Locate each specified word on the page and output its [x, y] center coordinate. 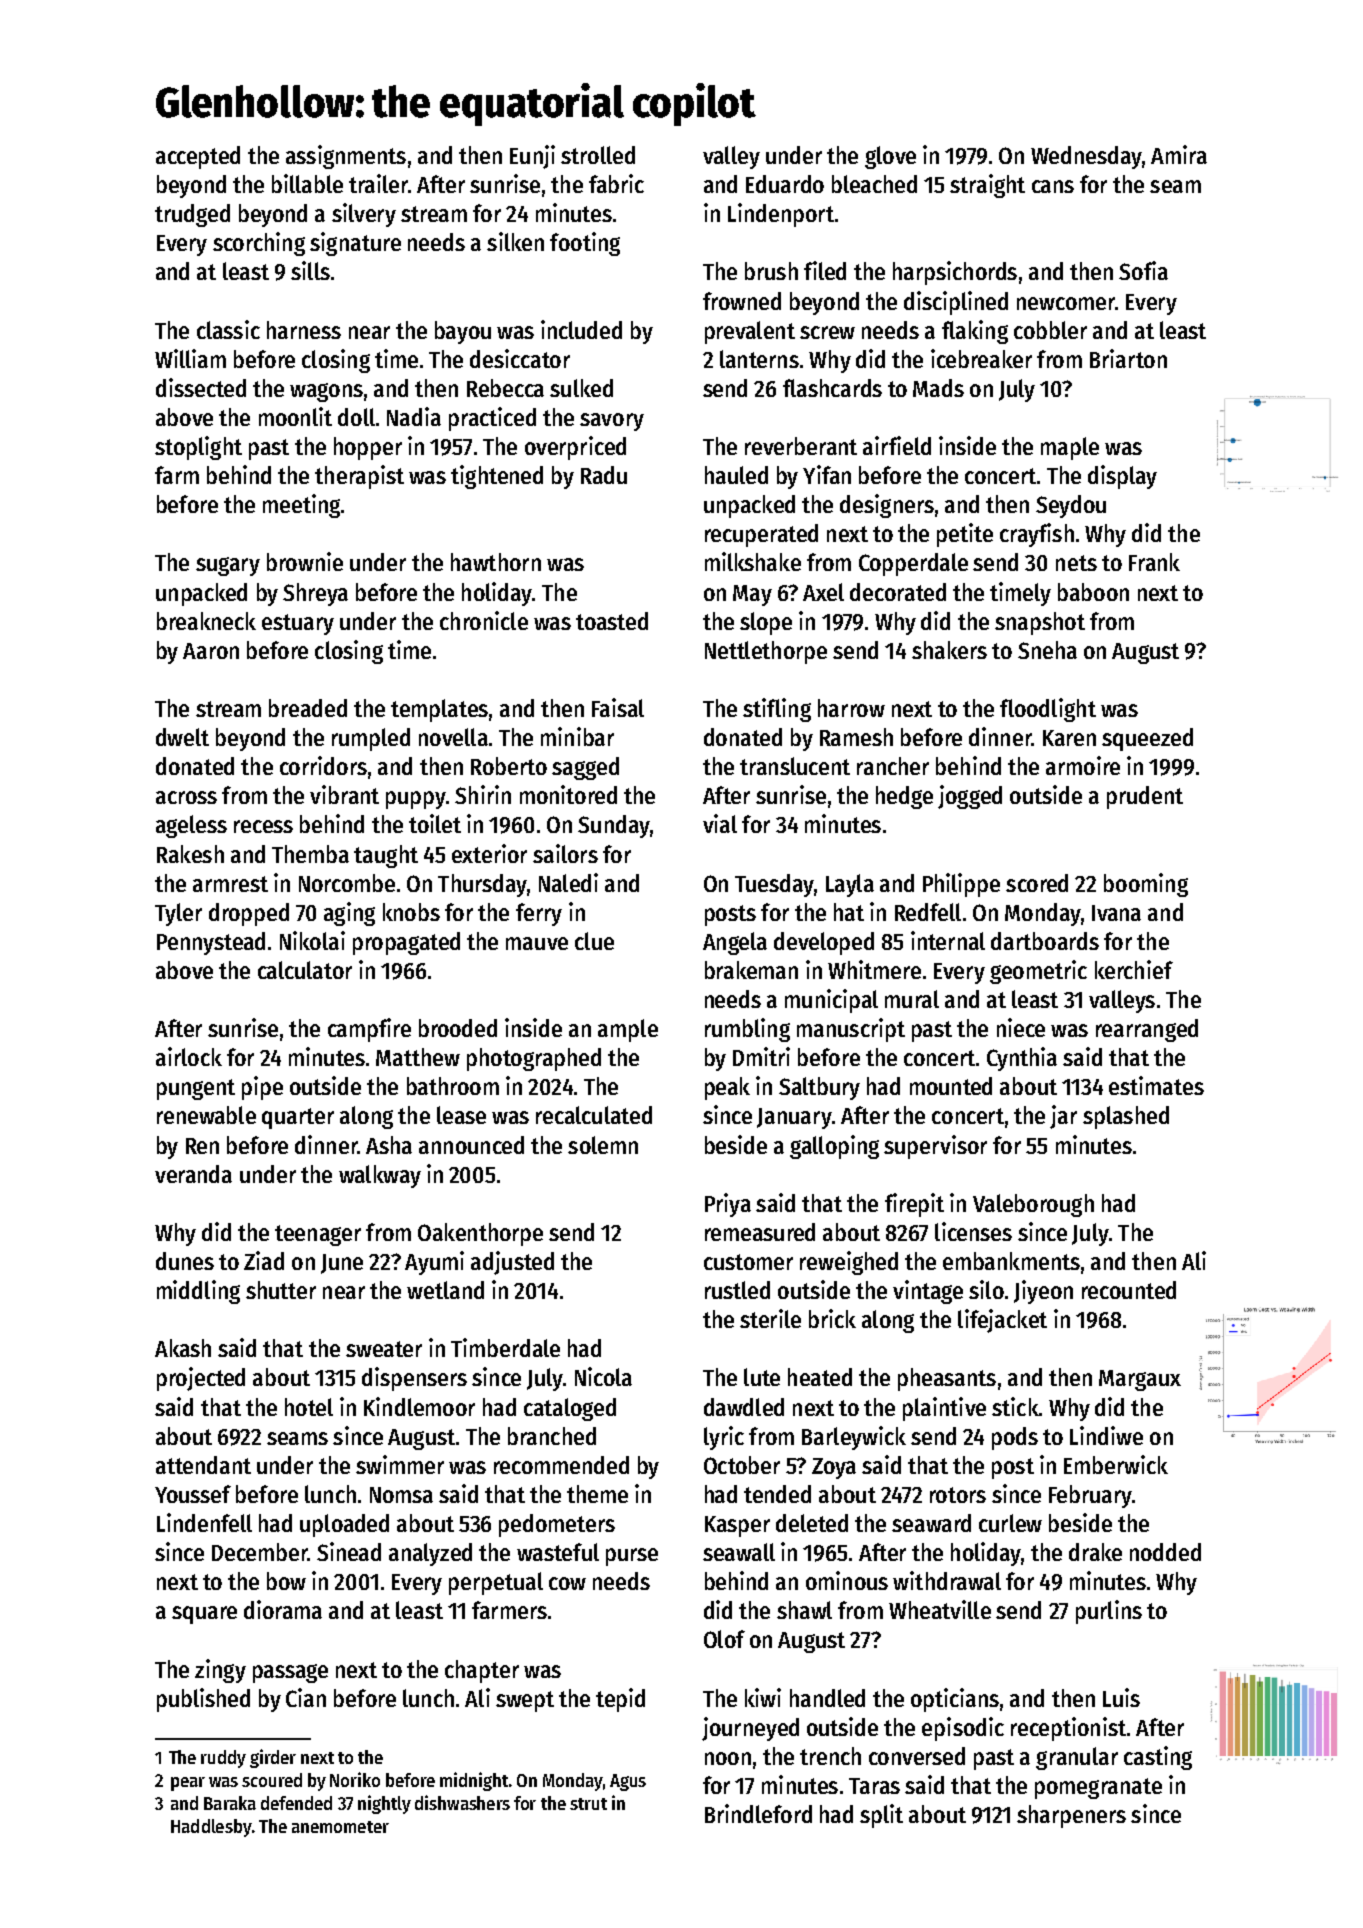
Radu [604, 475]
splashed [1126, 1117]
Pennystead [211, 943]
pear [188, 1784]
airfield [897, 445]
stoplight [198, 448]
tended [777, 1494]
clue [594, 941]
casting [1158, 1758]
